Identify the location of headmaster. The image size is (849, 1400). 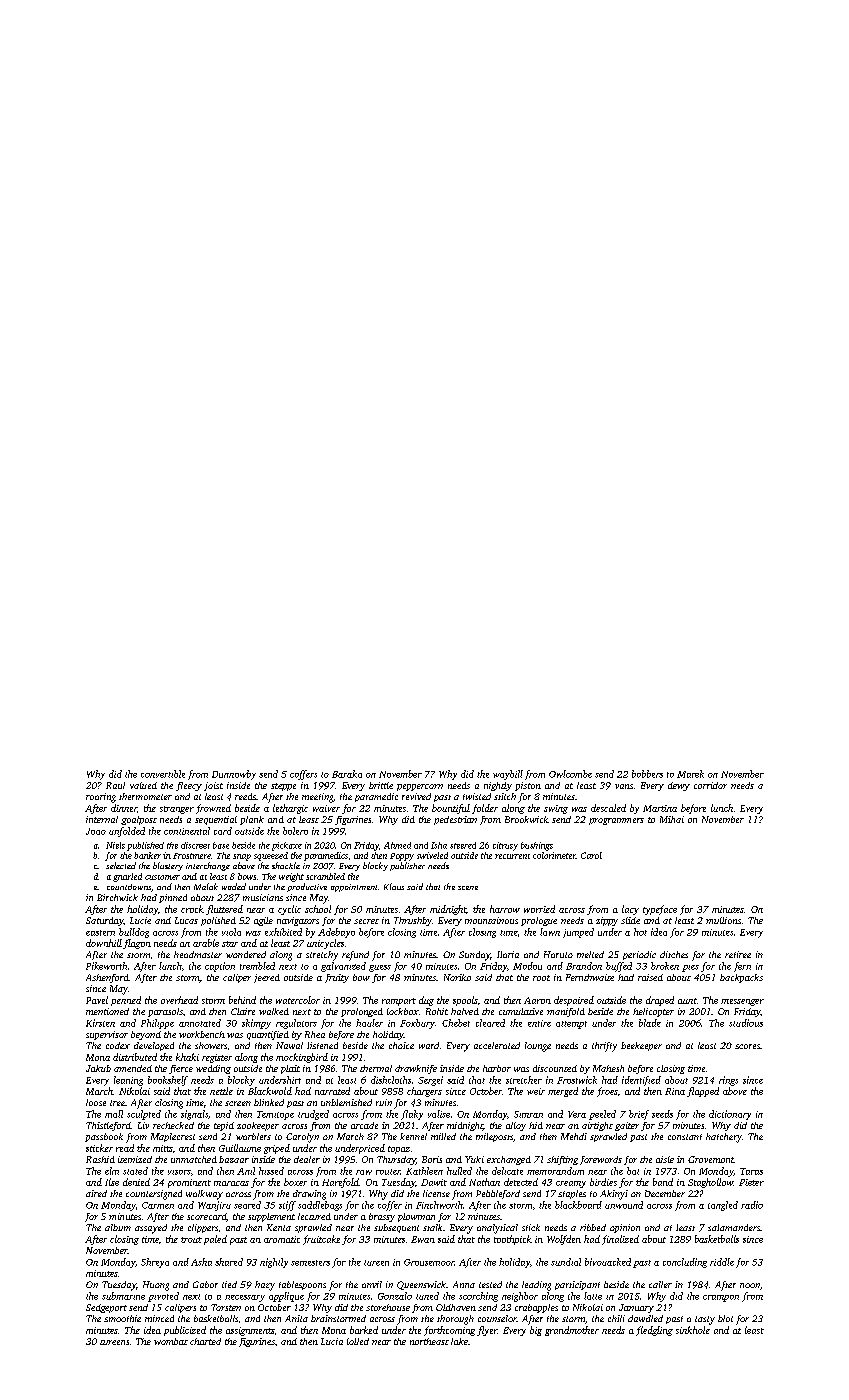
(198, 954).
